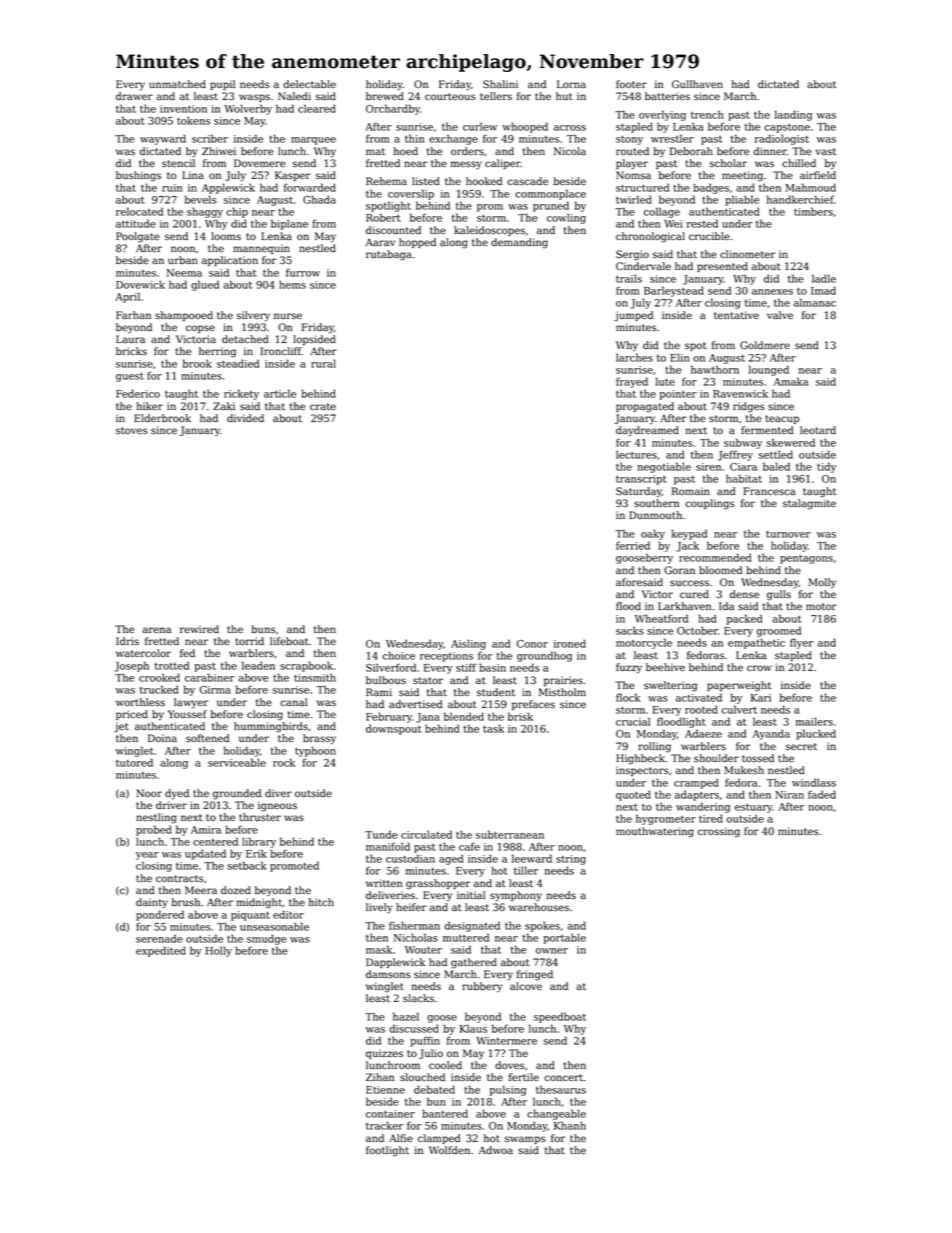 Image resolution: width=952 pixels, height=1233 pixels. What do you see at coordinates (309, 84) in the image?
I see `delectable` at bounding box center [309, 84].
